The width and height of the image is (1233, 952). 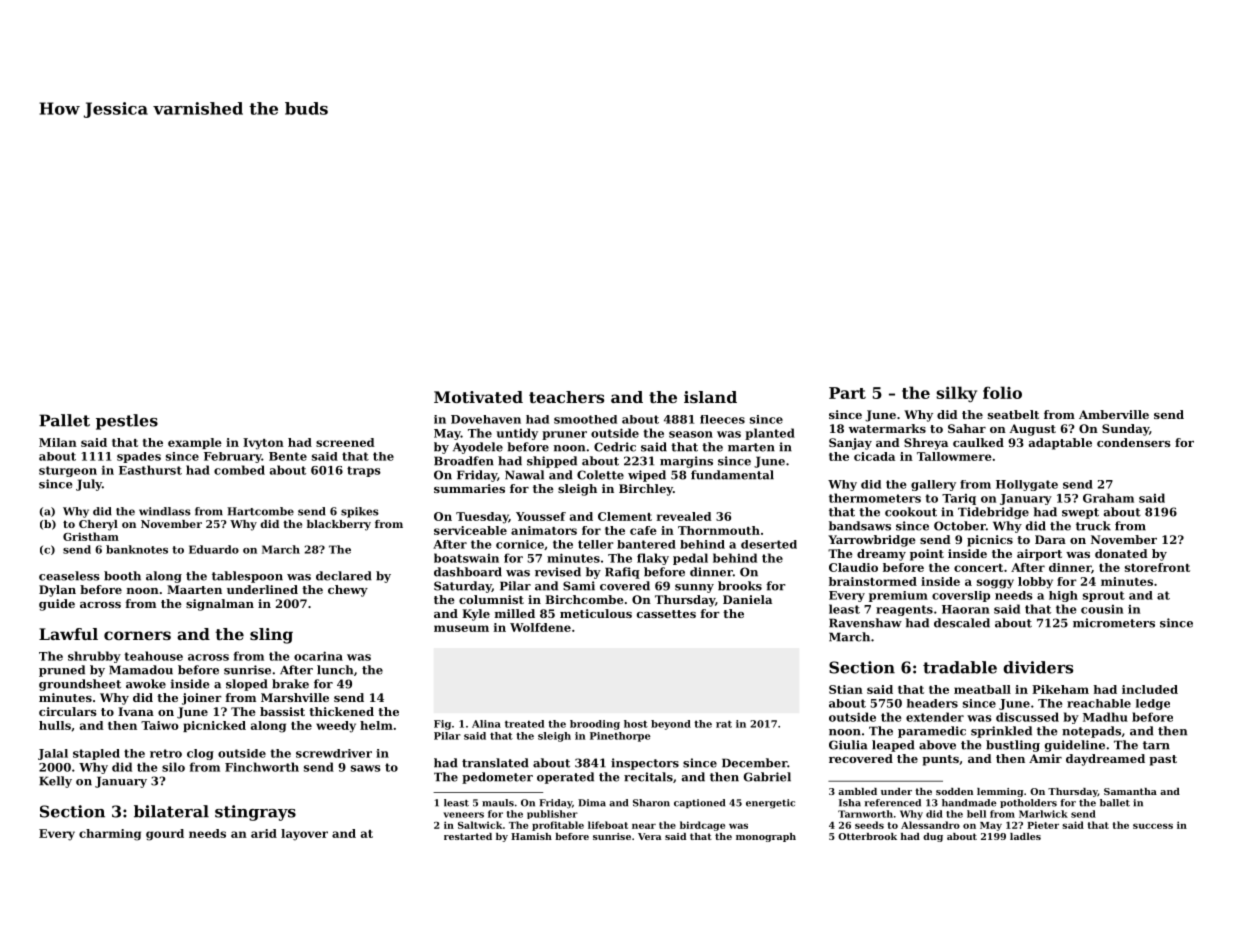 What do you see at coordinates (110, 835) in the image?
I see `charming` at bounding box center [110, 835].
